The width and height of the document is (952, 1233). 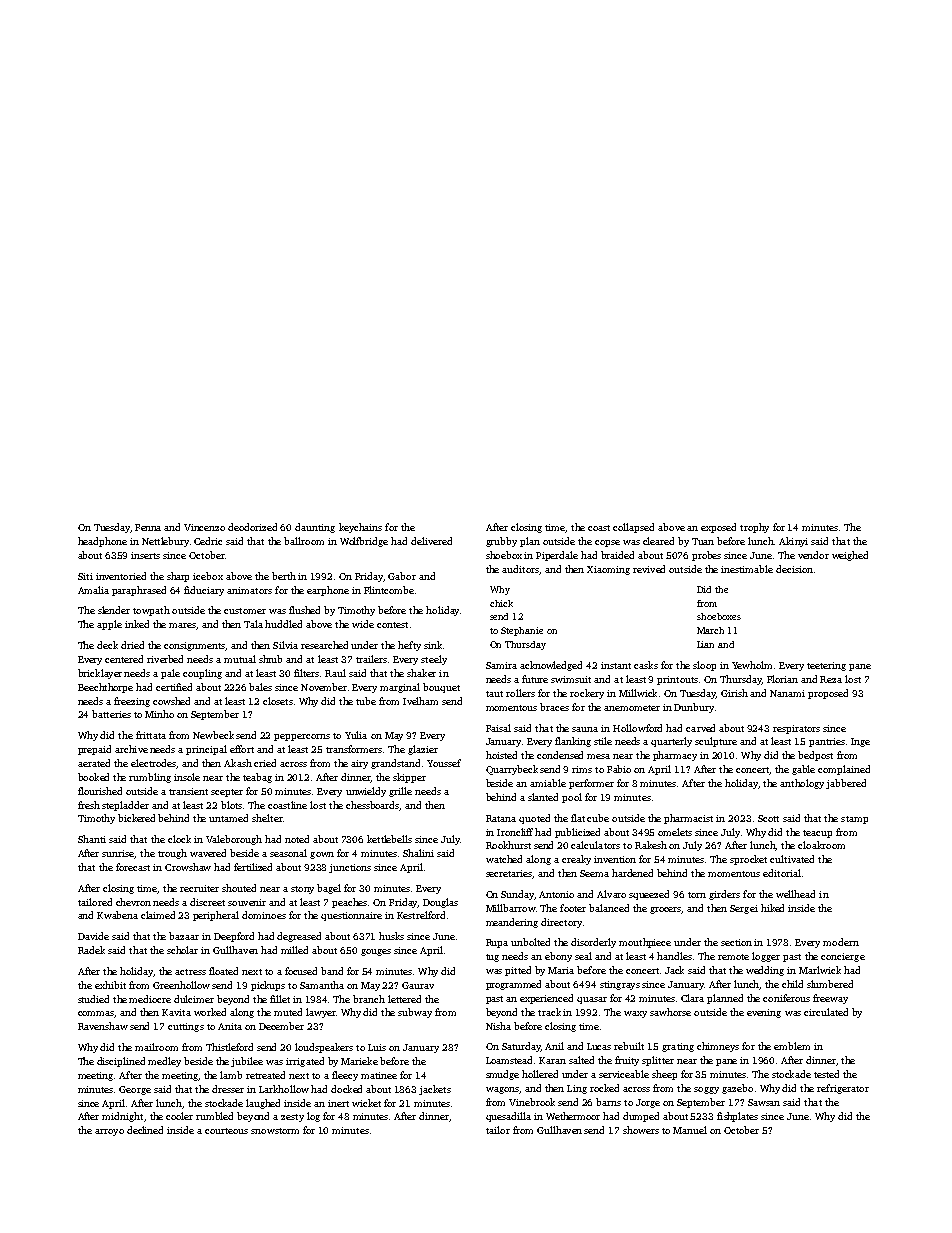 What do you see at coordinates (263, 1104) in the document?
I see `laughed` at bounding box center [263, 1104].
